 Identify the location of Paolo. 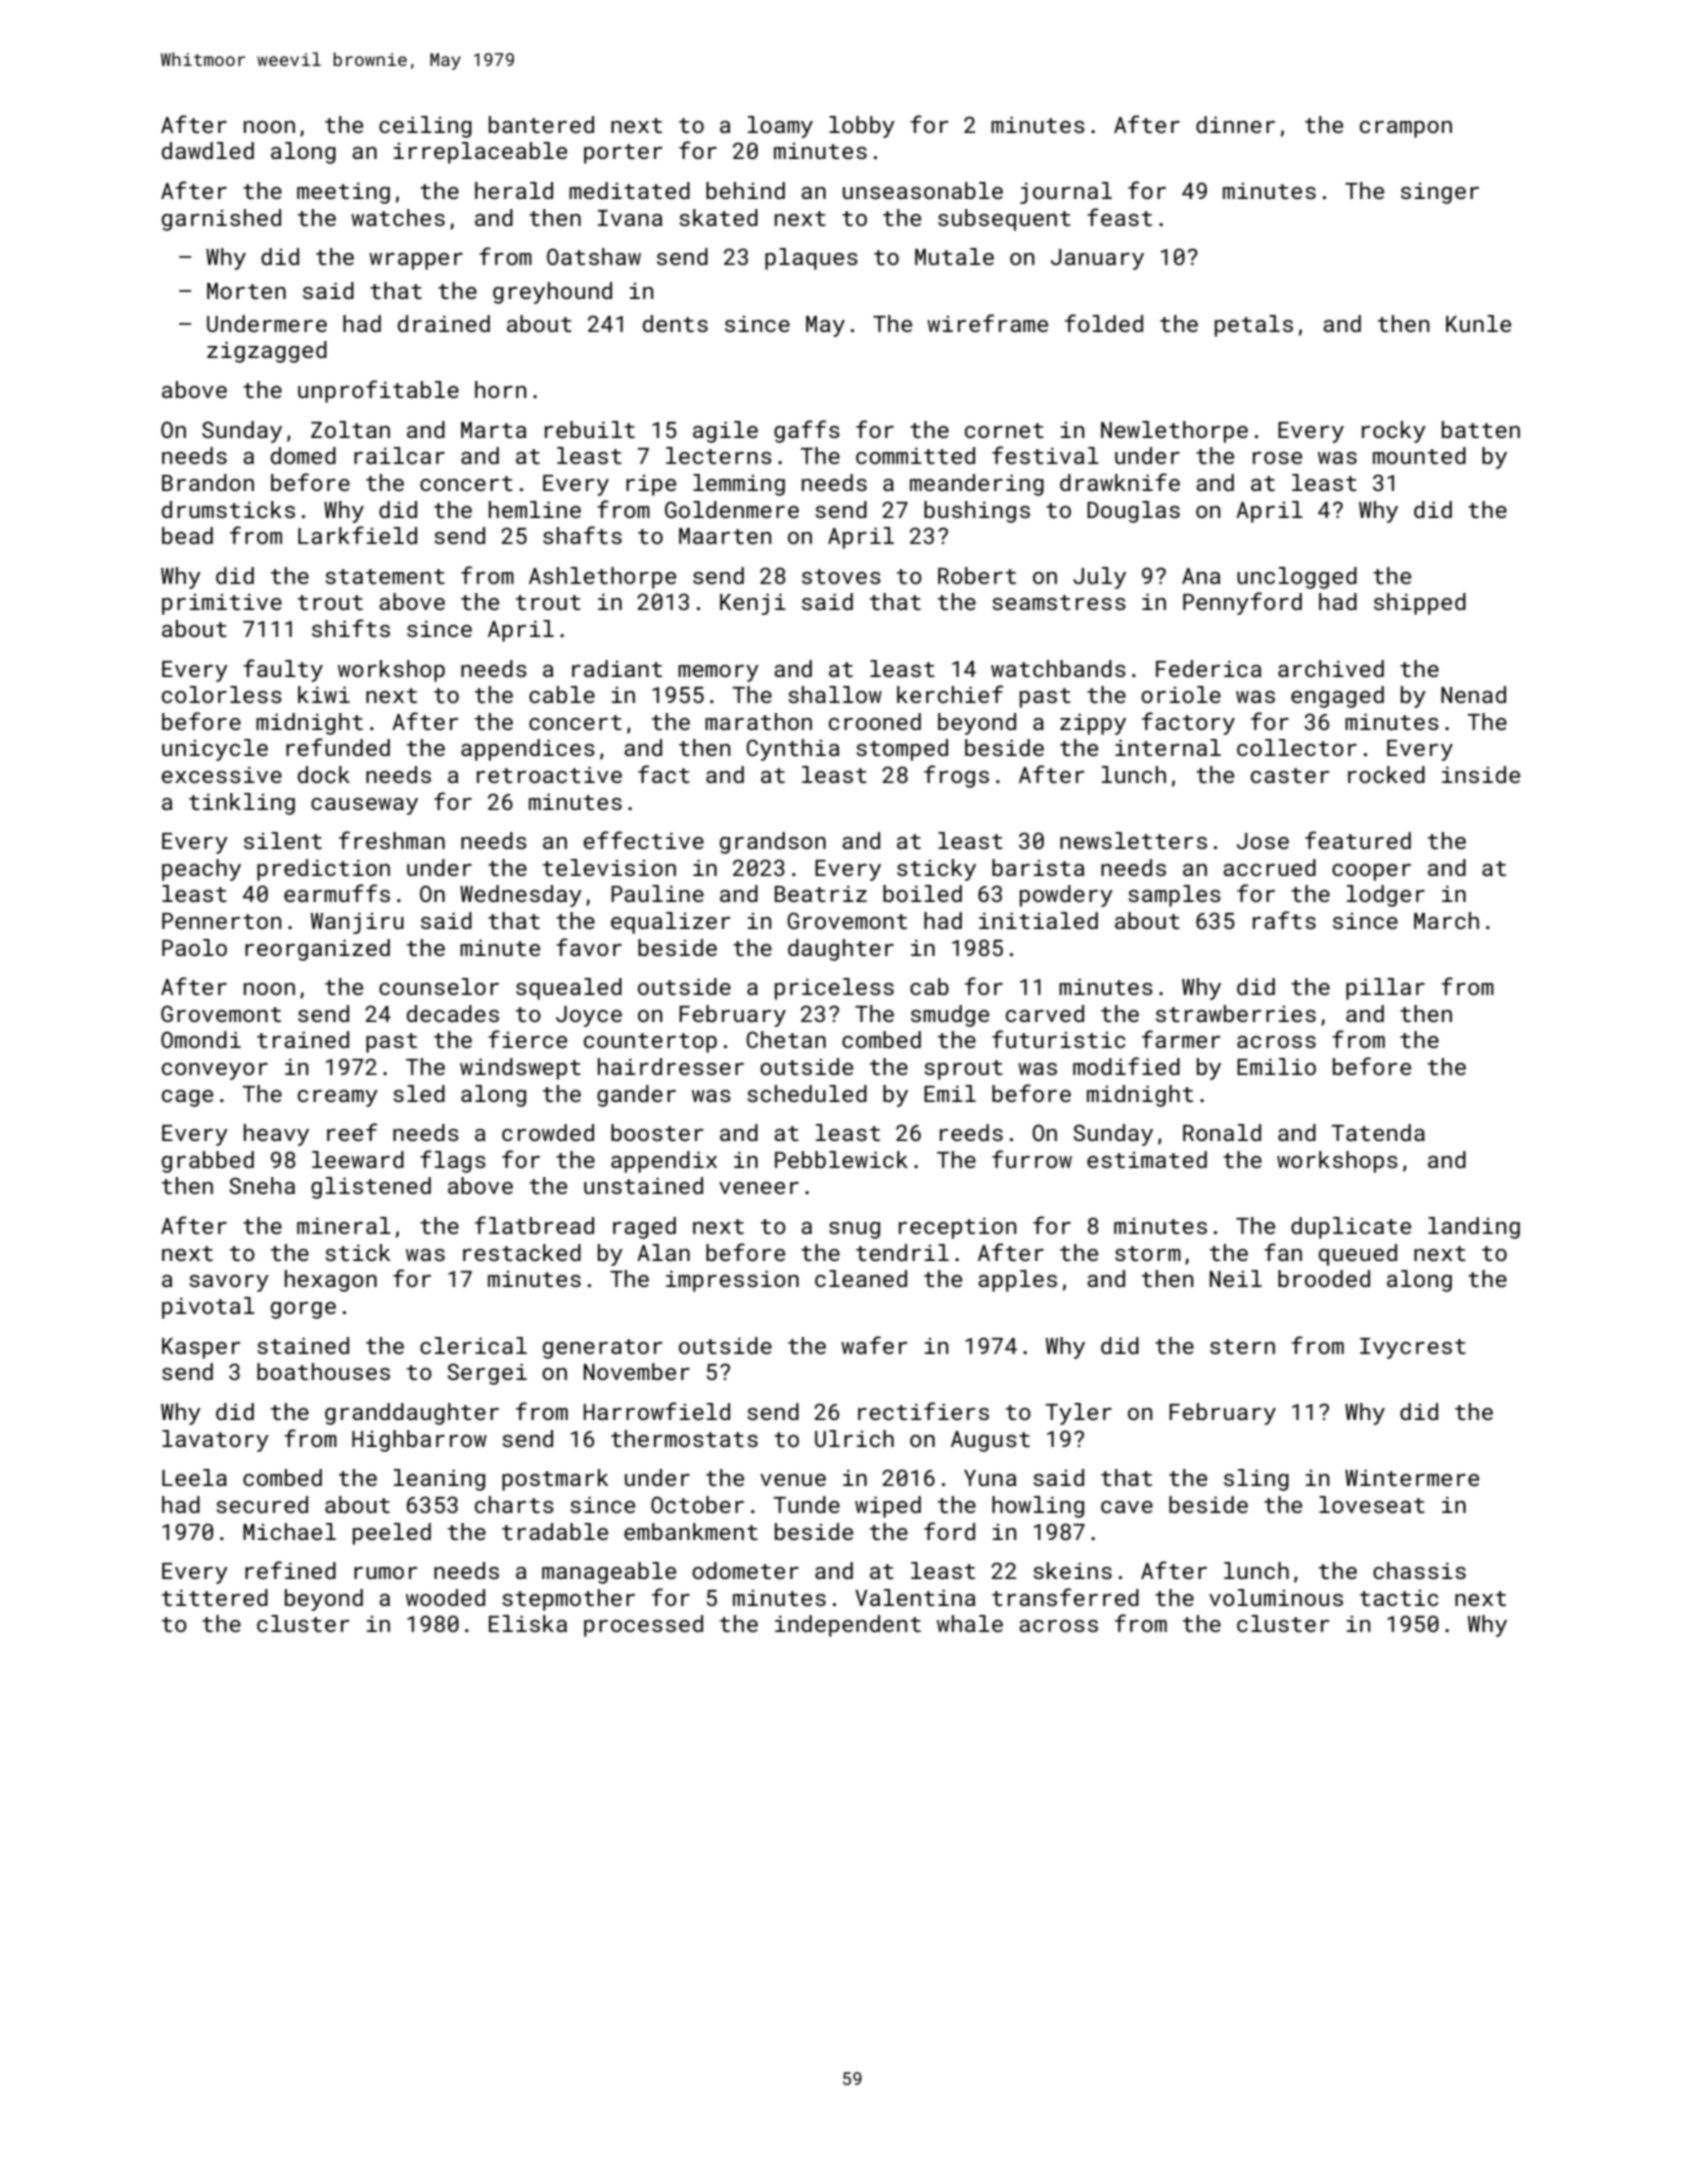
(194, 947).
